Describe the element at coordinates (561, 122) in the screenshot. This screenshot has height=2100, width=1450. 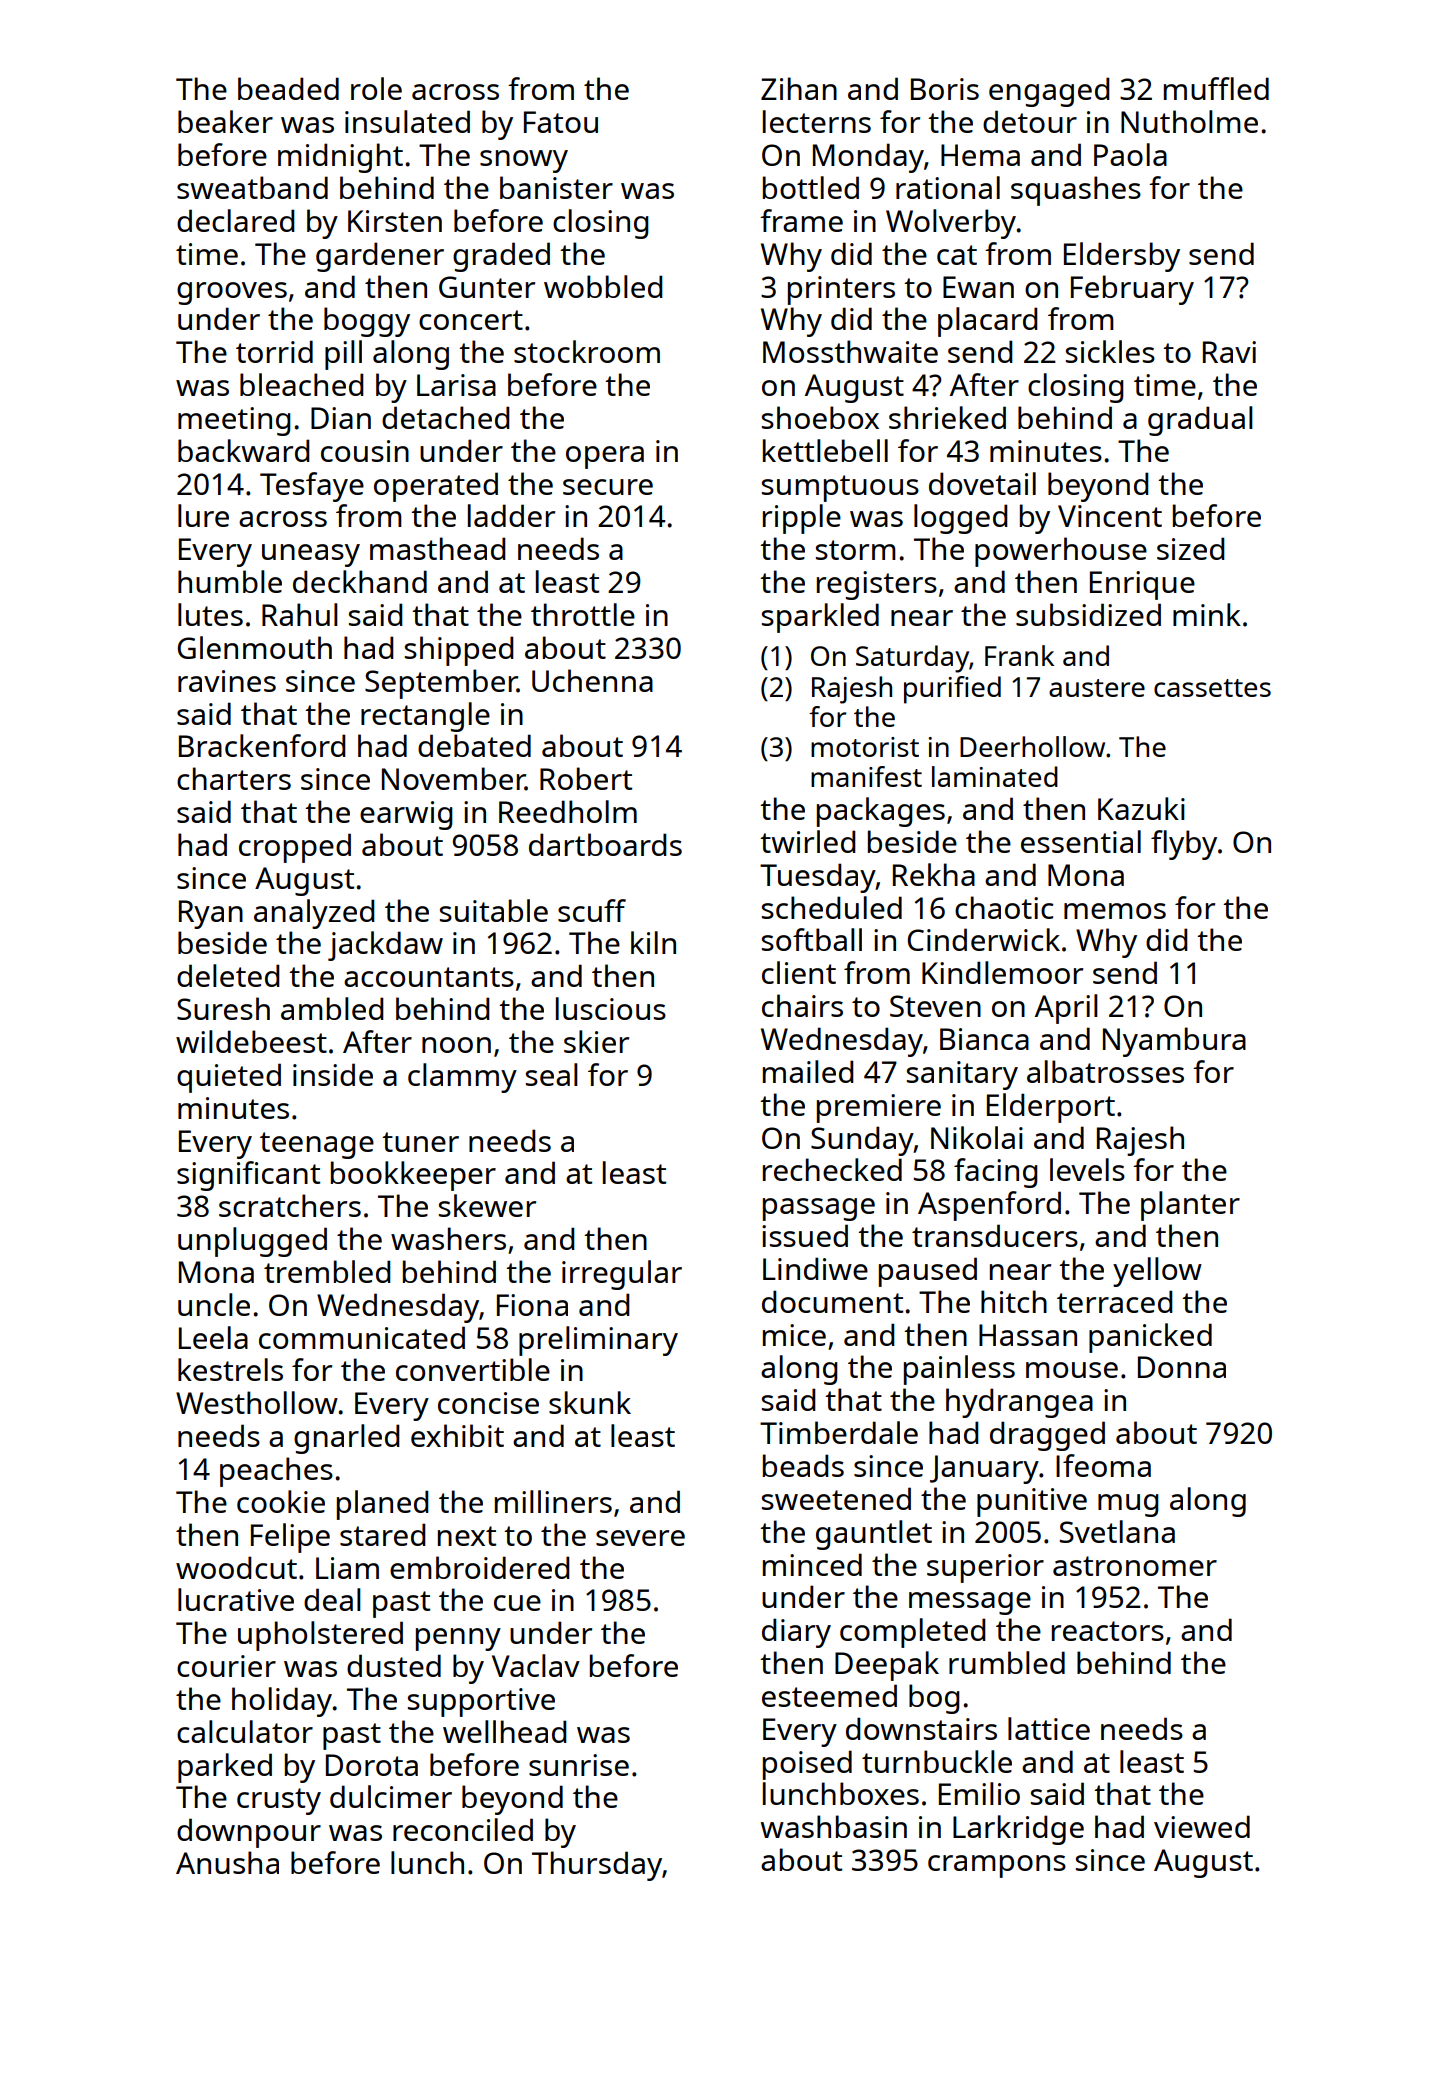
I see `Fatou` at that location.
